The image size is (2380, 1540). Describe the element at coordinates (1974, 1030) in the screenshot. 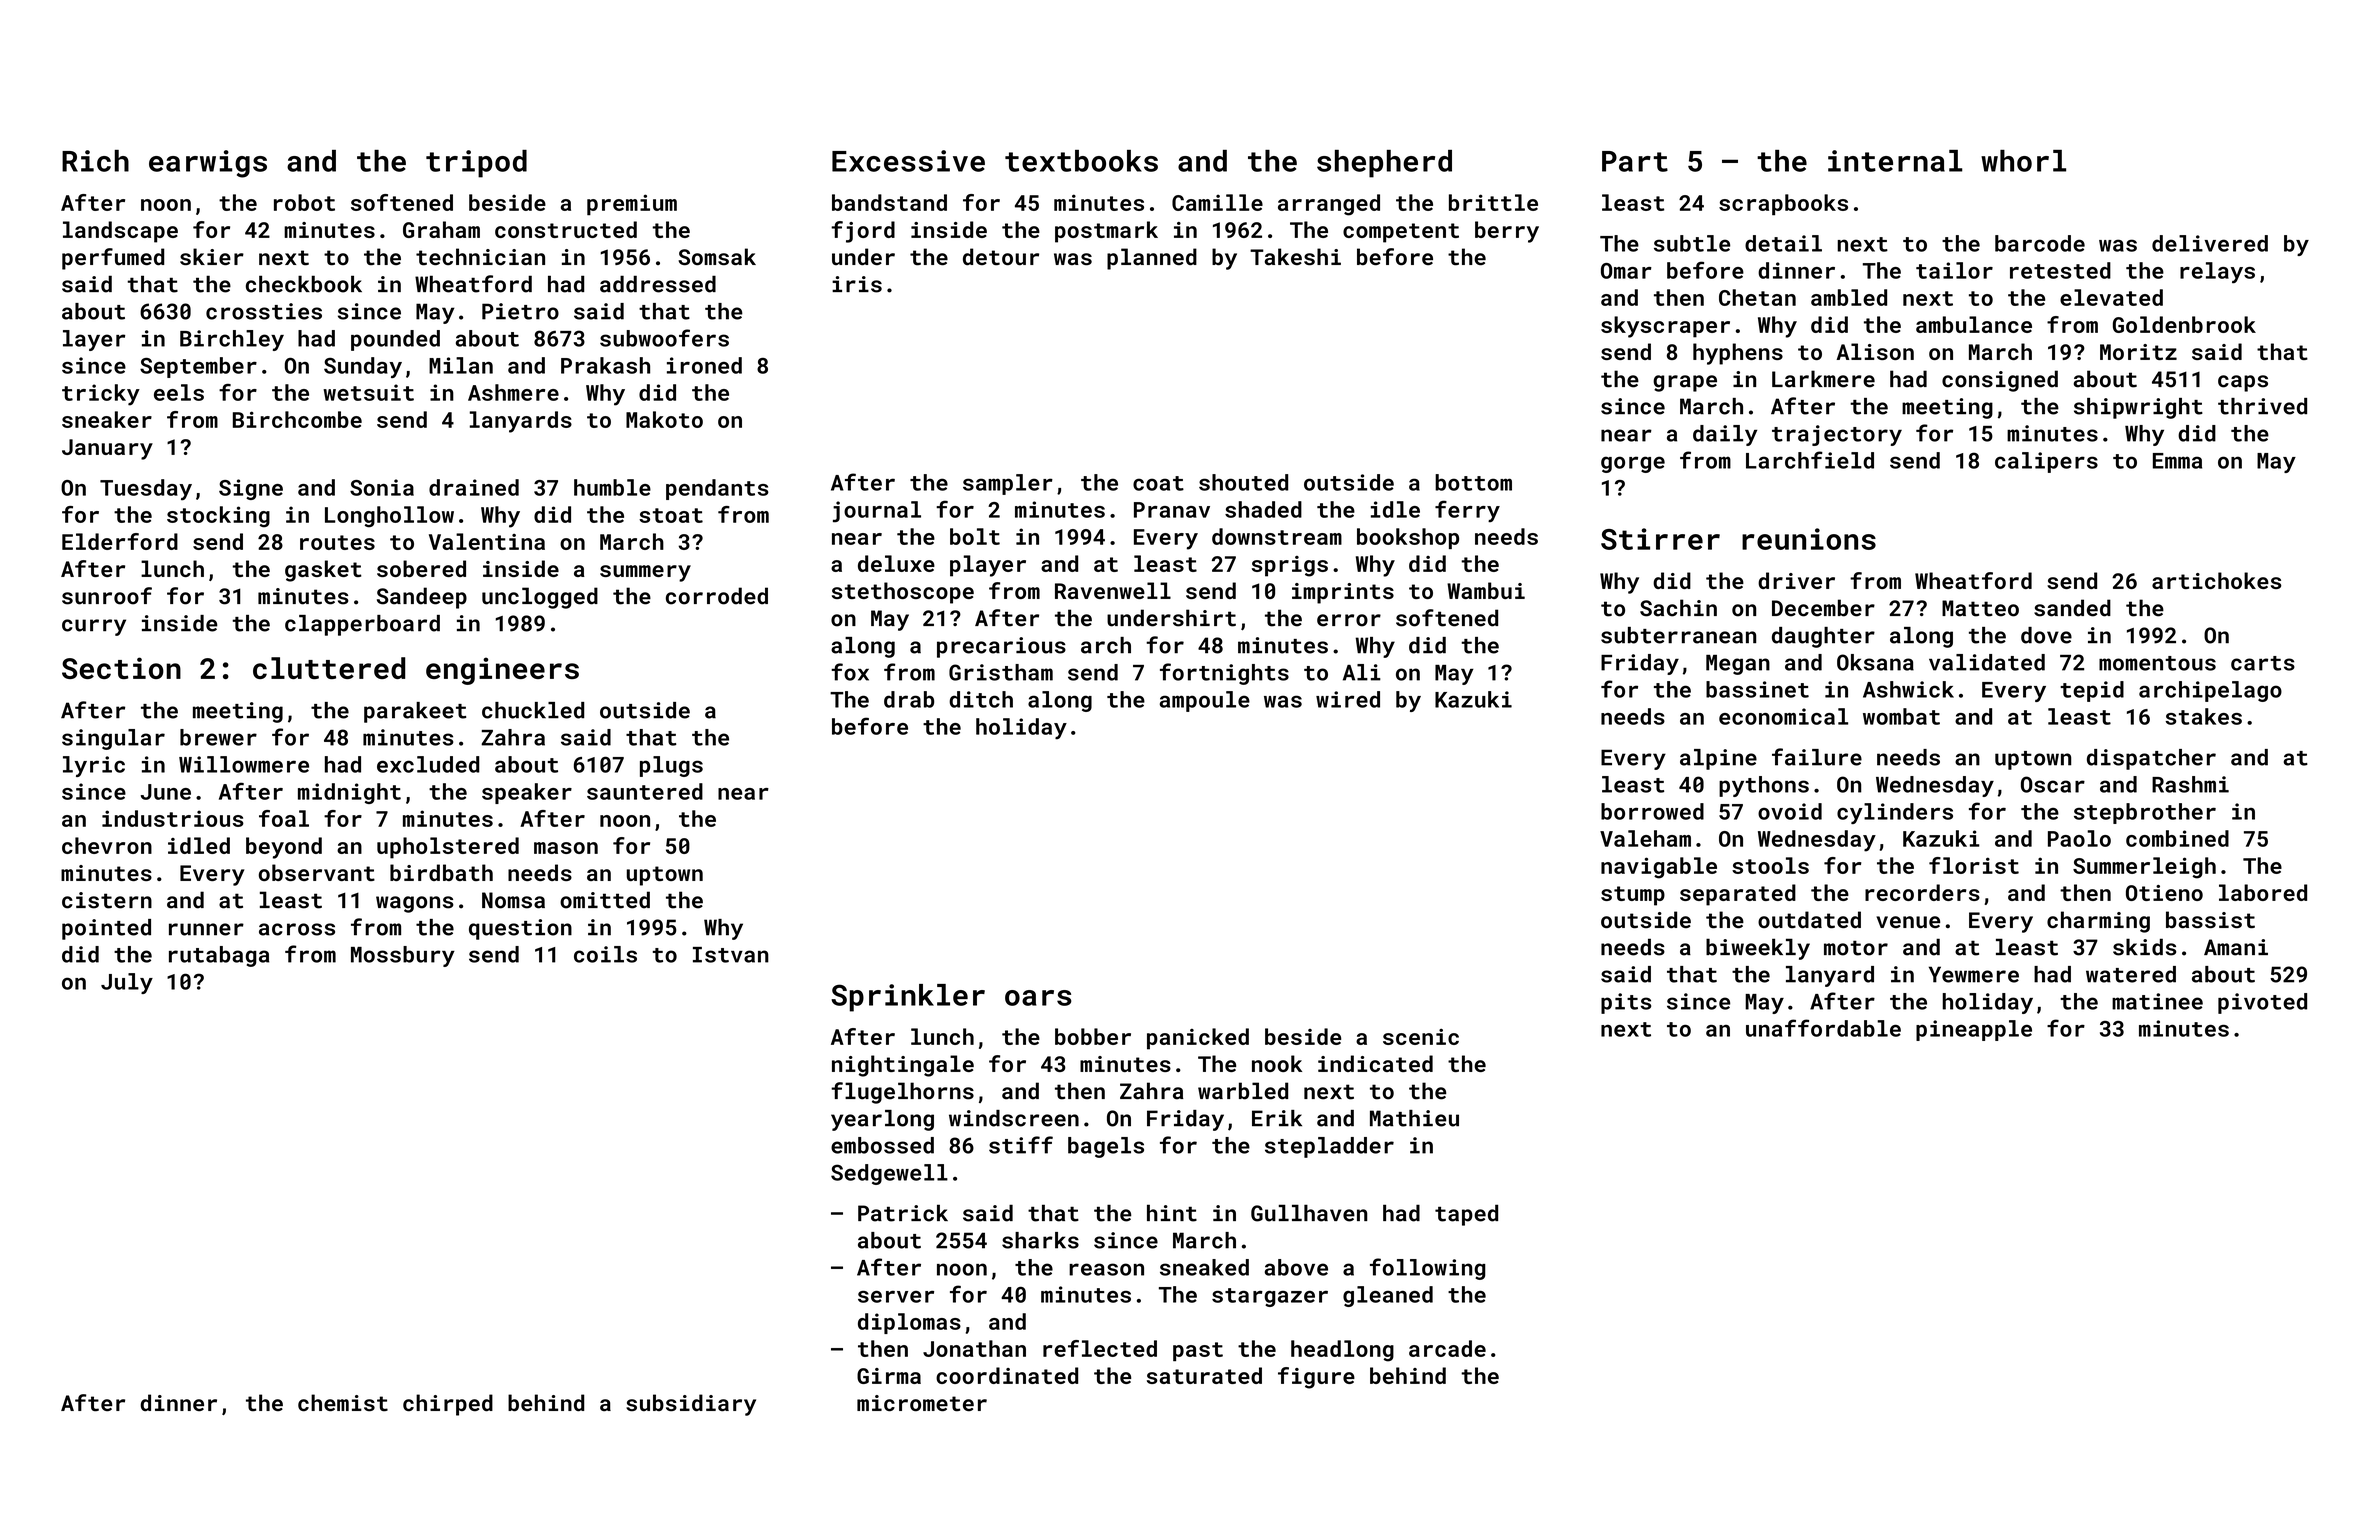

I see `pineapple` at that location.
